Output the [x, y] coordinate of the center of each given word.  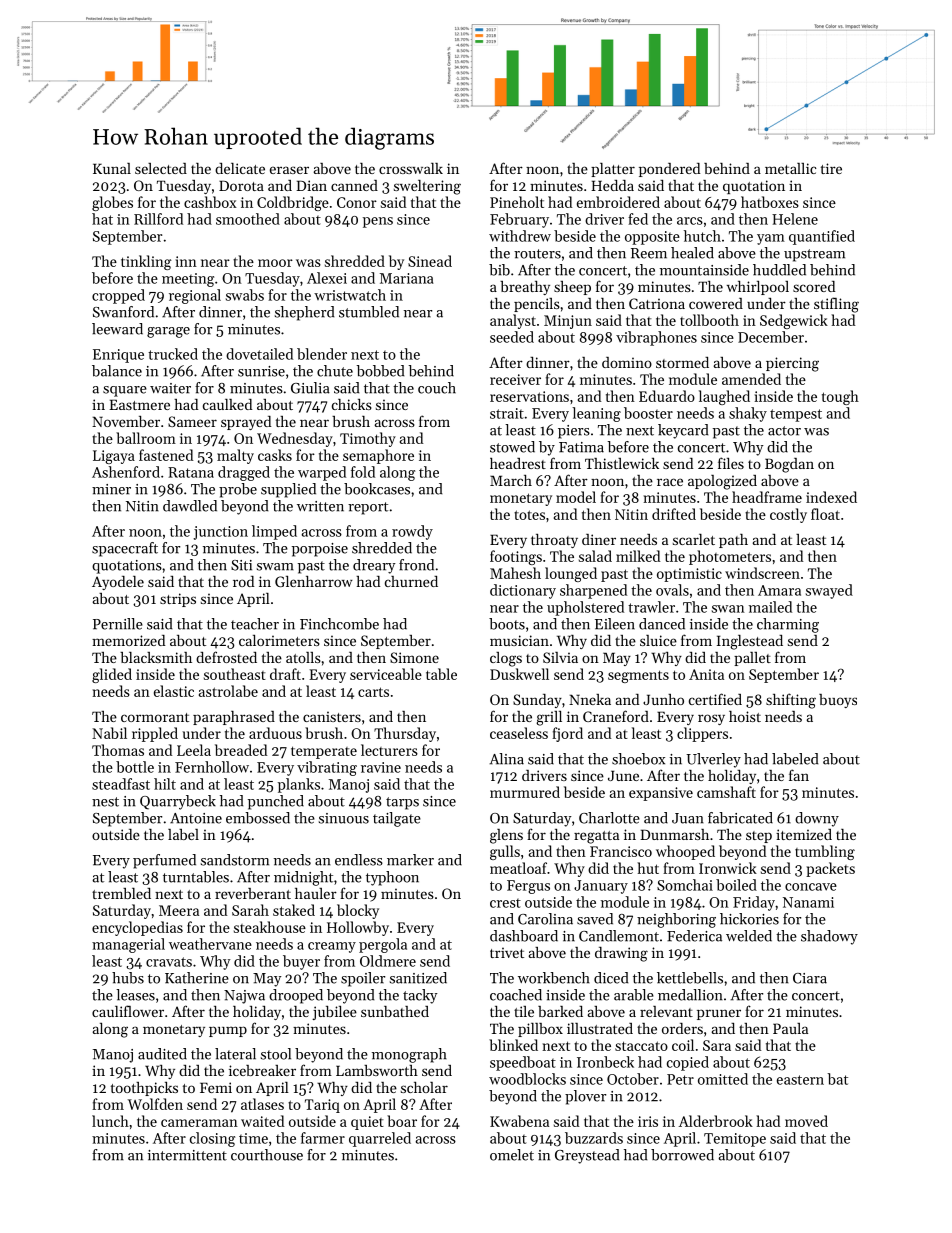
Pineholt [517, 202]
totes [529, 515]
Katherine [197, 978]
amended [751, 379]
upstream [814, 255]
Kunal [112, 168]
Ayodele [118, 583]
